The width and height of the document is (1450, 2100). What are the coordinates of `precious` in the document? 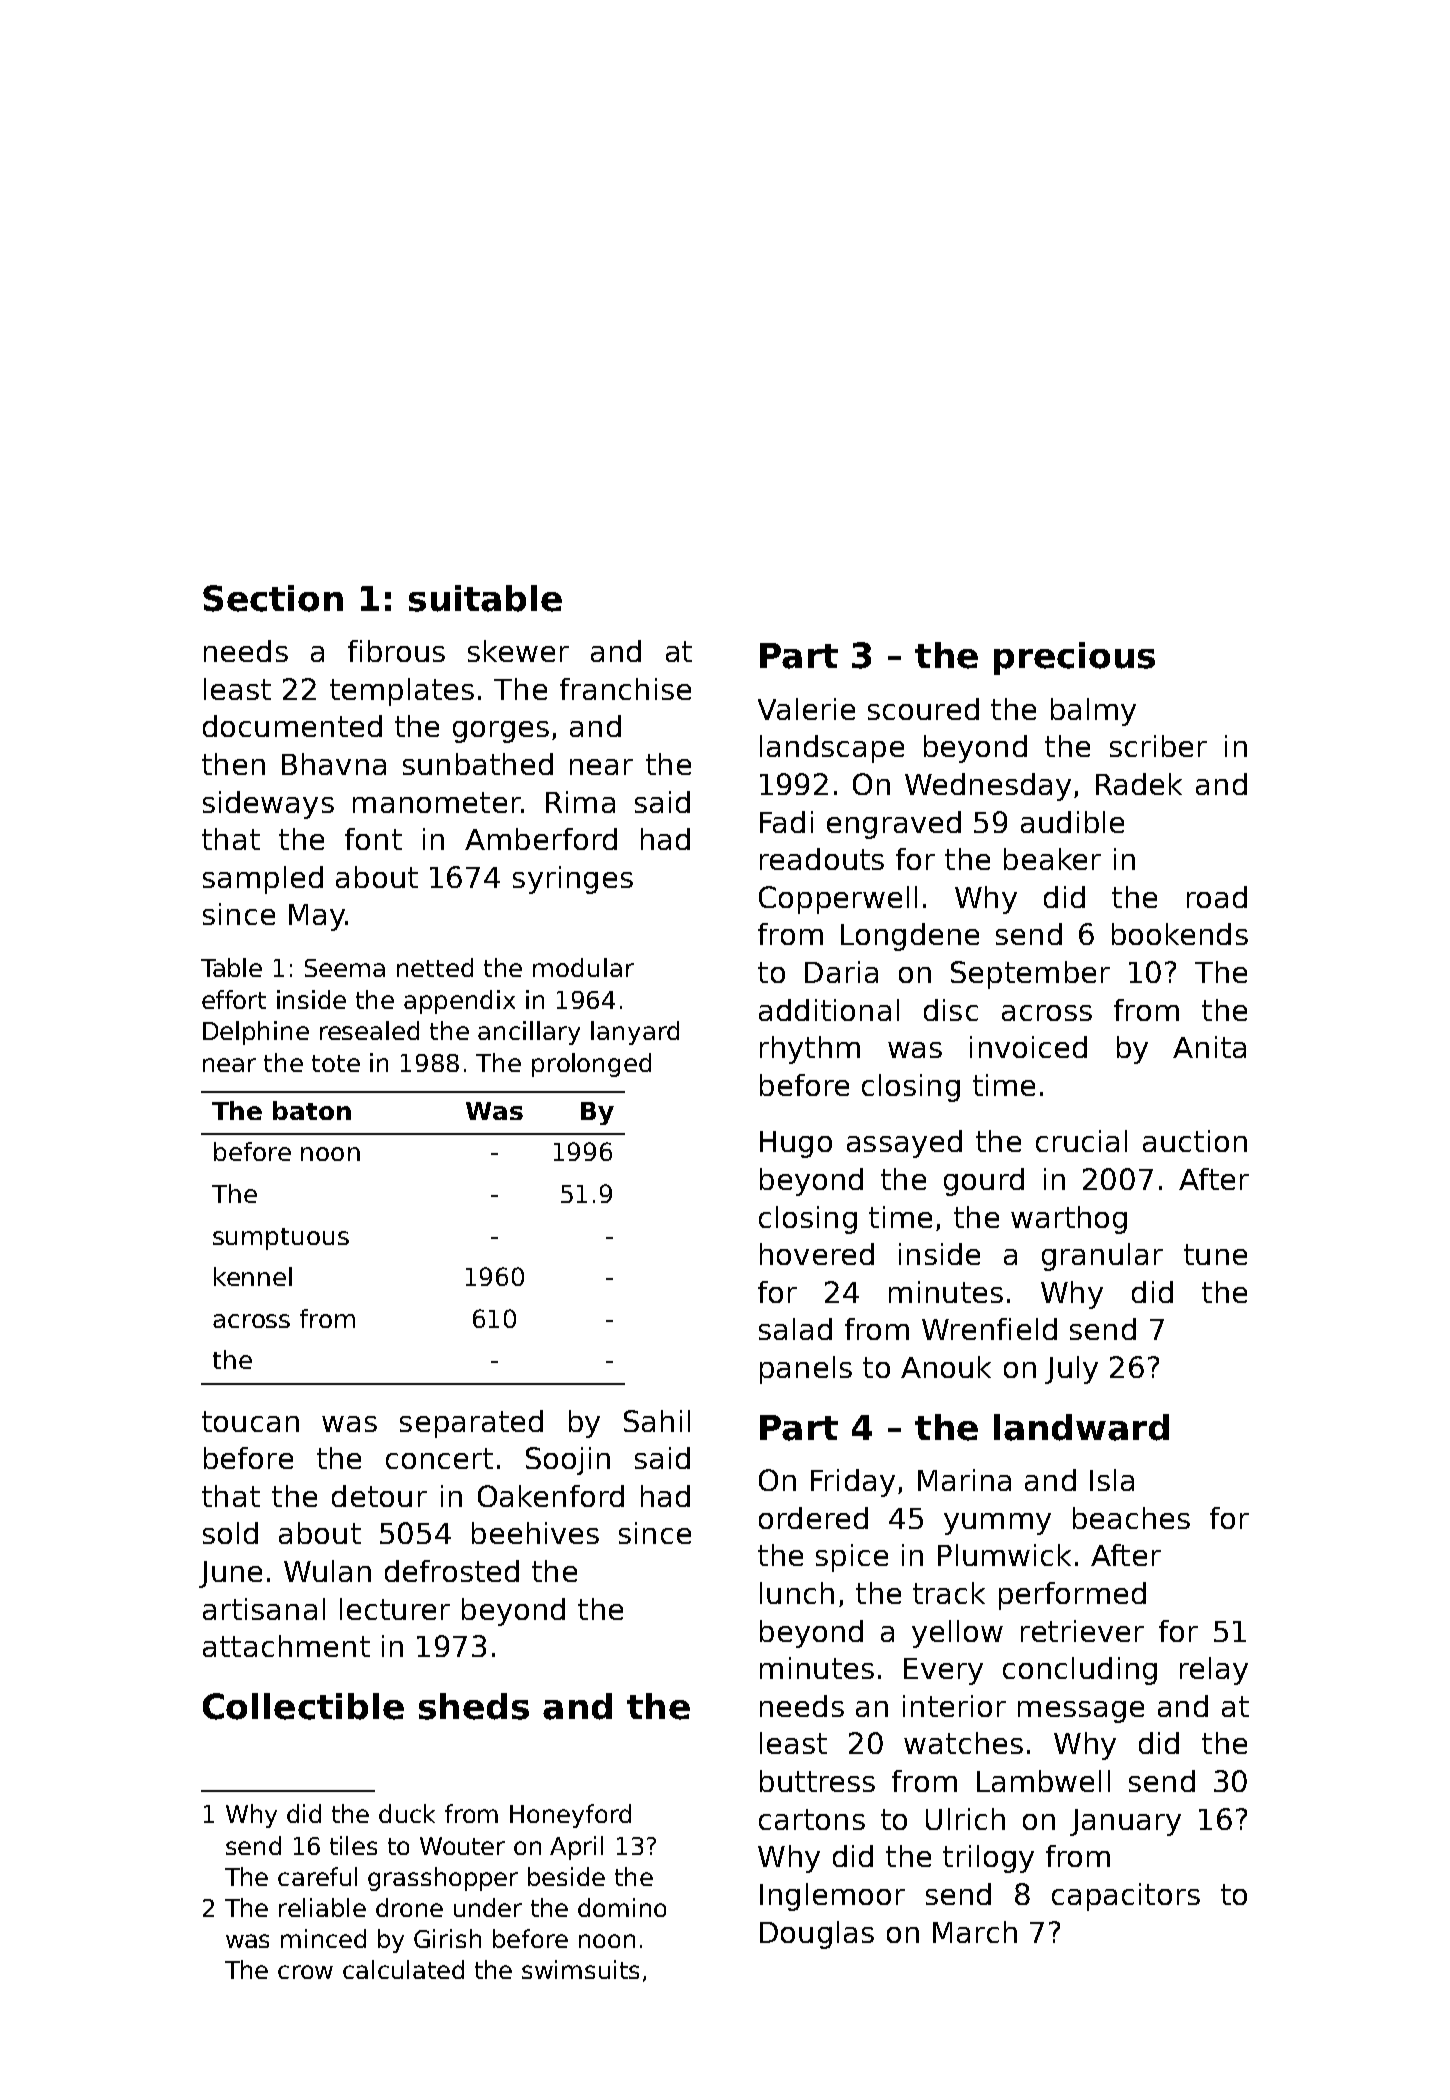 It's located at (1074, 658).
